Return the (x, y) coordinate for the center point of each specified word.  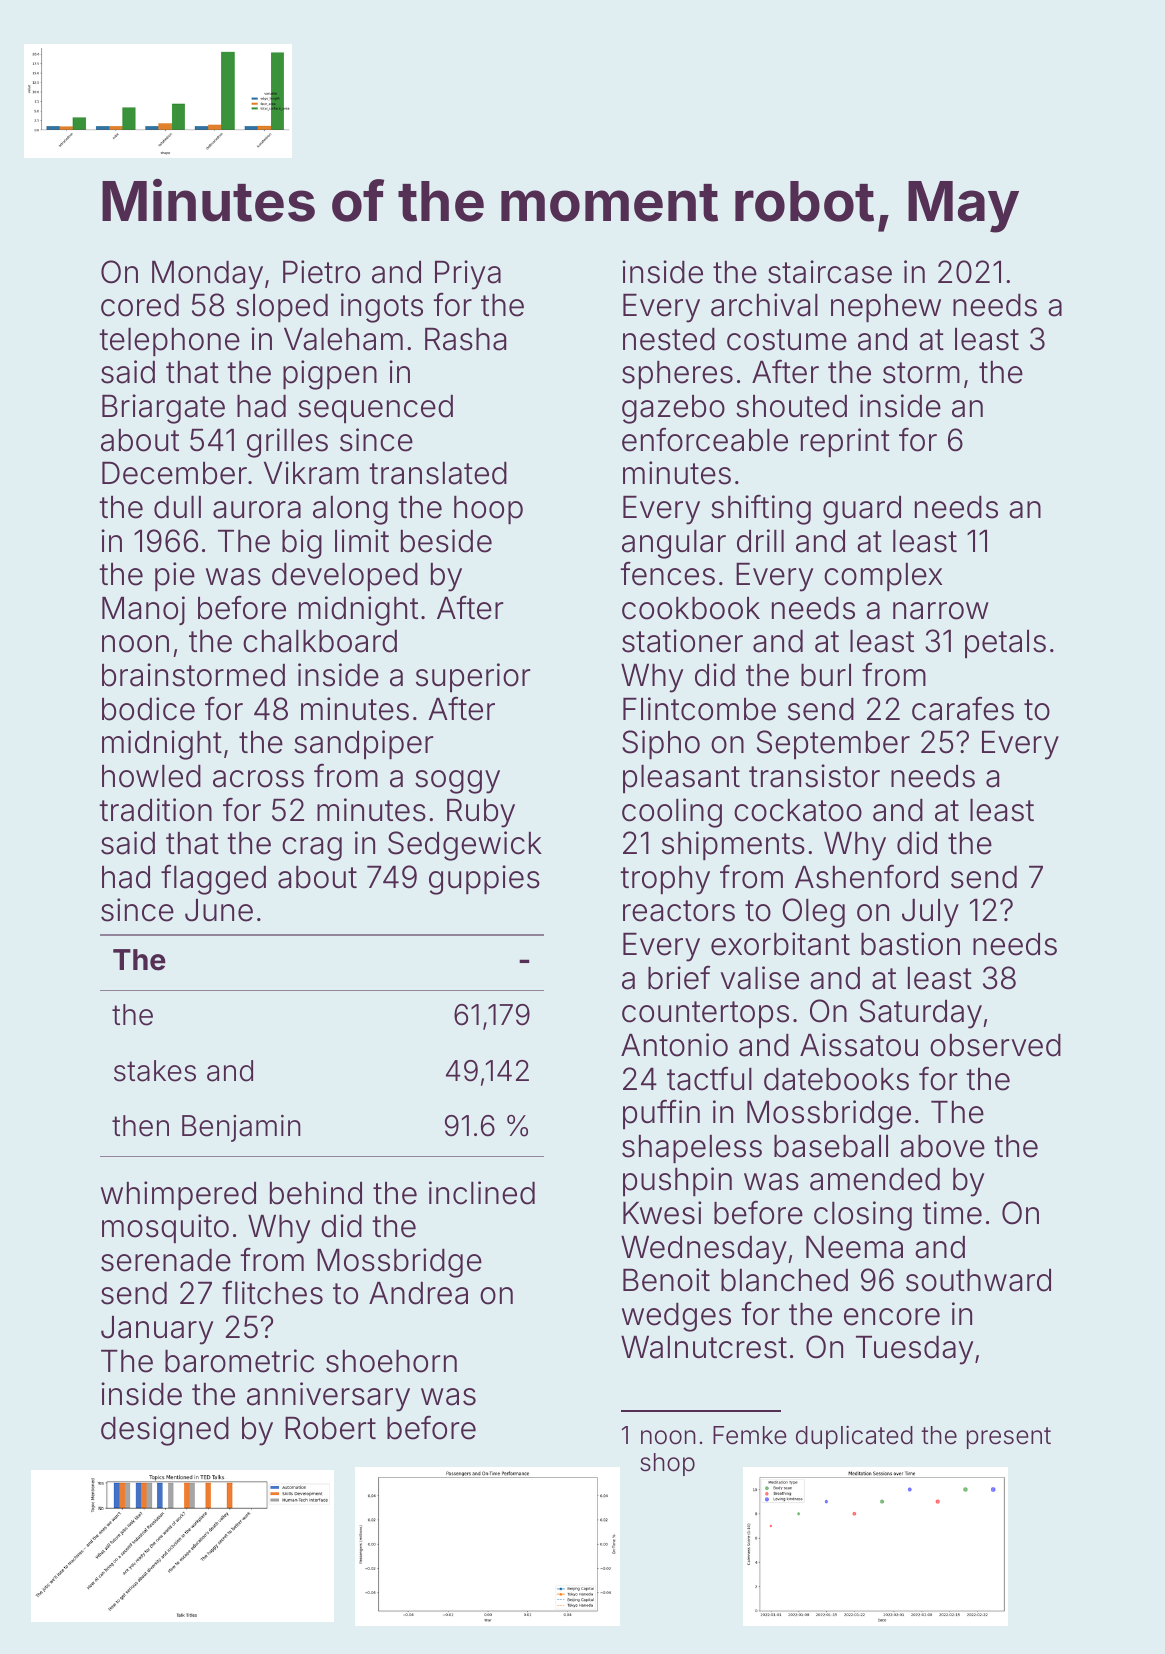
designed (165, 1431)
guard (862, 510)
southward (978, 1280)
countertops (705, 1014)
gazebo (673, 409)
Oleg (813, 913)
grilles (287, 443)
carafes (963, 708)
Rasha (465, 339)
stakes (155, 1071)
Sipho (661, 744)
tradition (155, 810)
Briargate (163, 409)
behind (316, 1193)
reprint (845, 442)
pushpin (677, 1181)
